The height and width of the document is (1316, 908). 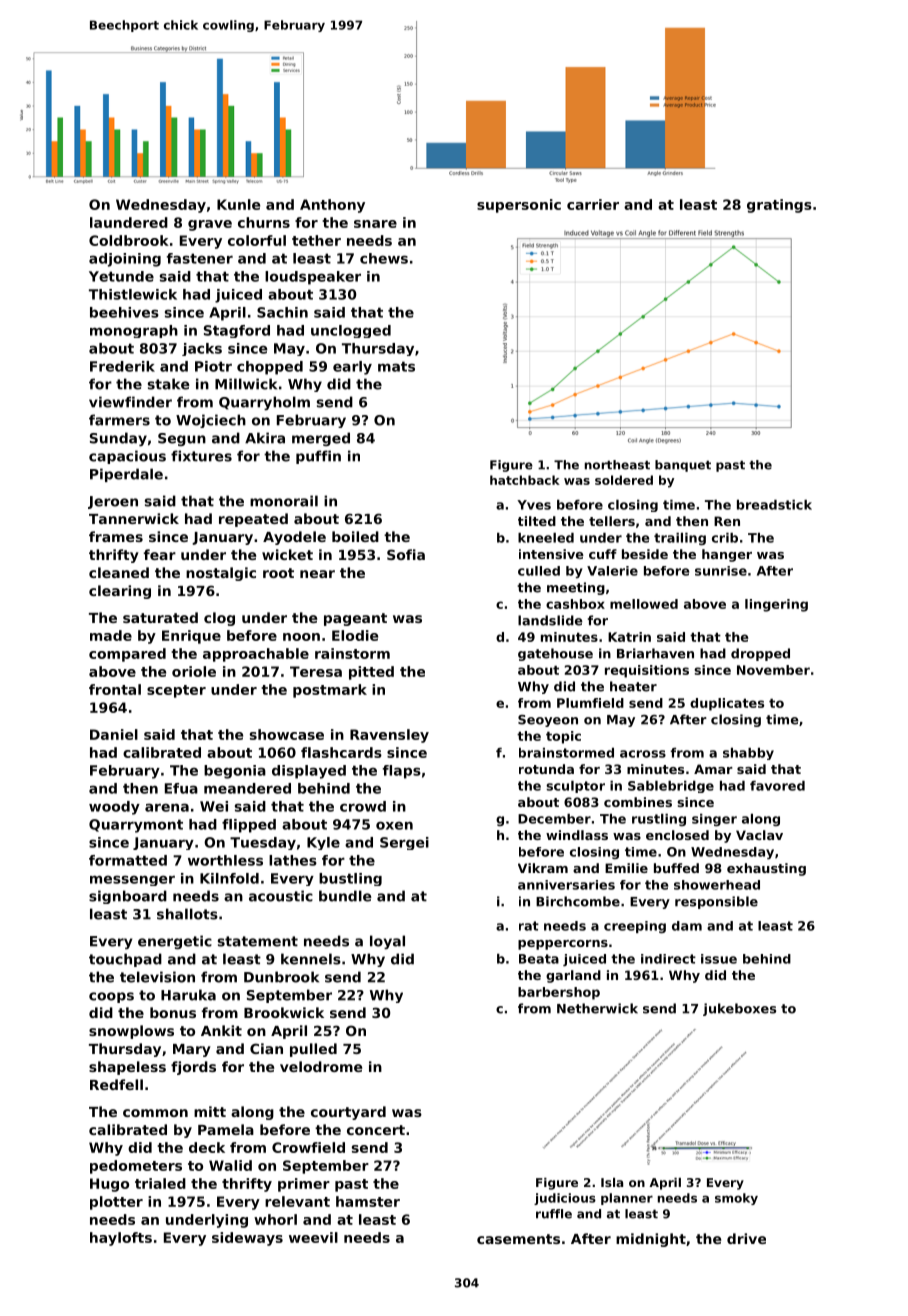 I want to click on Thistlewick, so click(x=133, y=294).
